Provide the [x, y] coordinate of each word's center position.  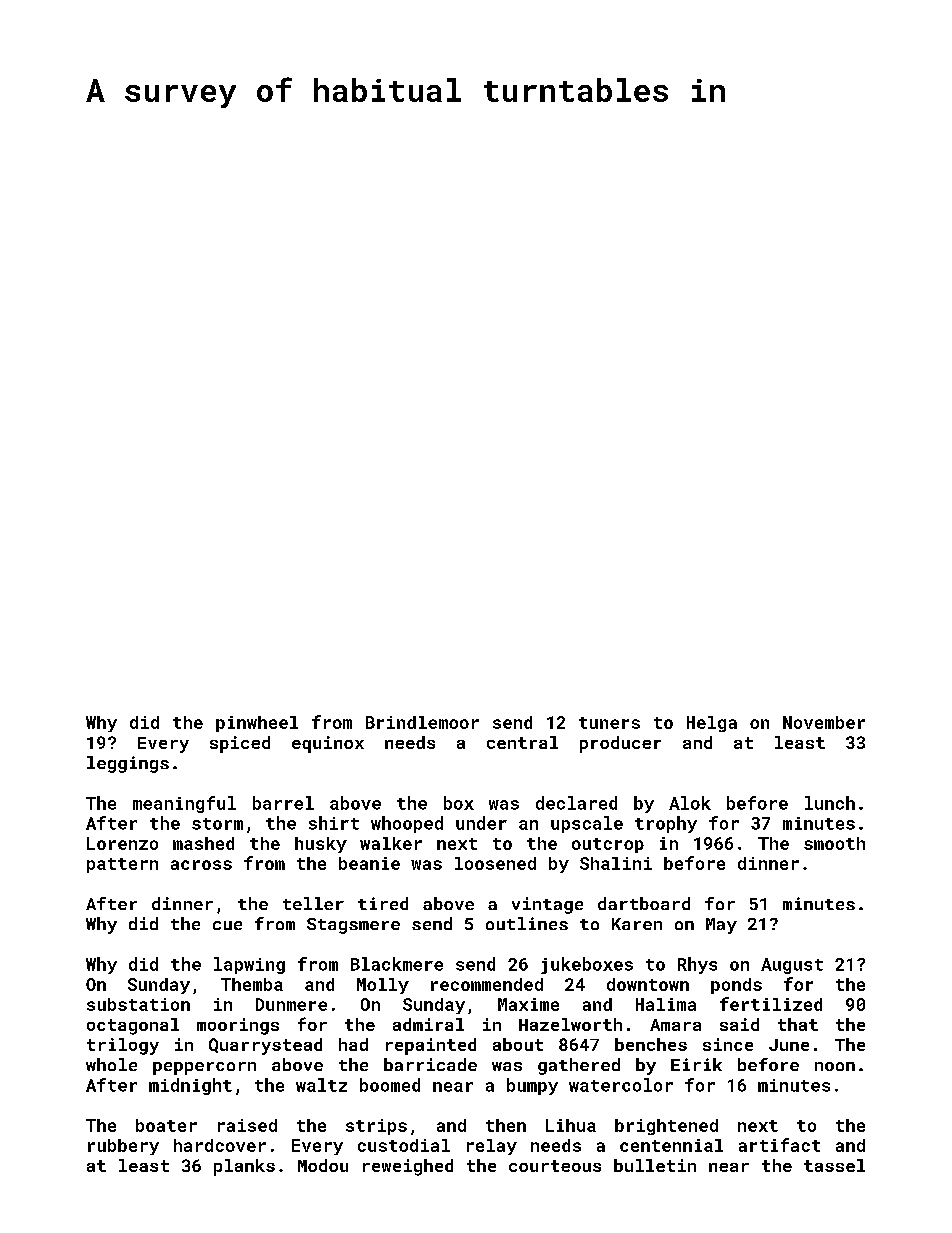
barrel [283, 803]
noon [835, 1066]
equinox [328, 744]
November [824, 722]
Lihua [571, 1125]
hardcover [220, 1145]
